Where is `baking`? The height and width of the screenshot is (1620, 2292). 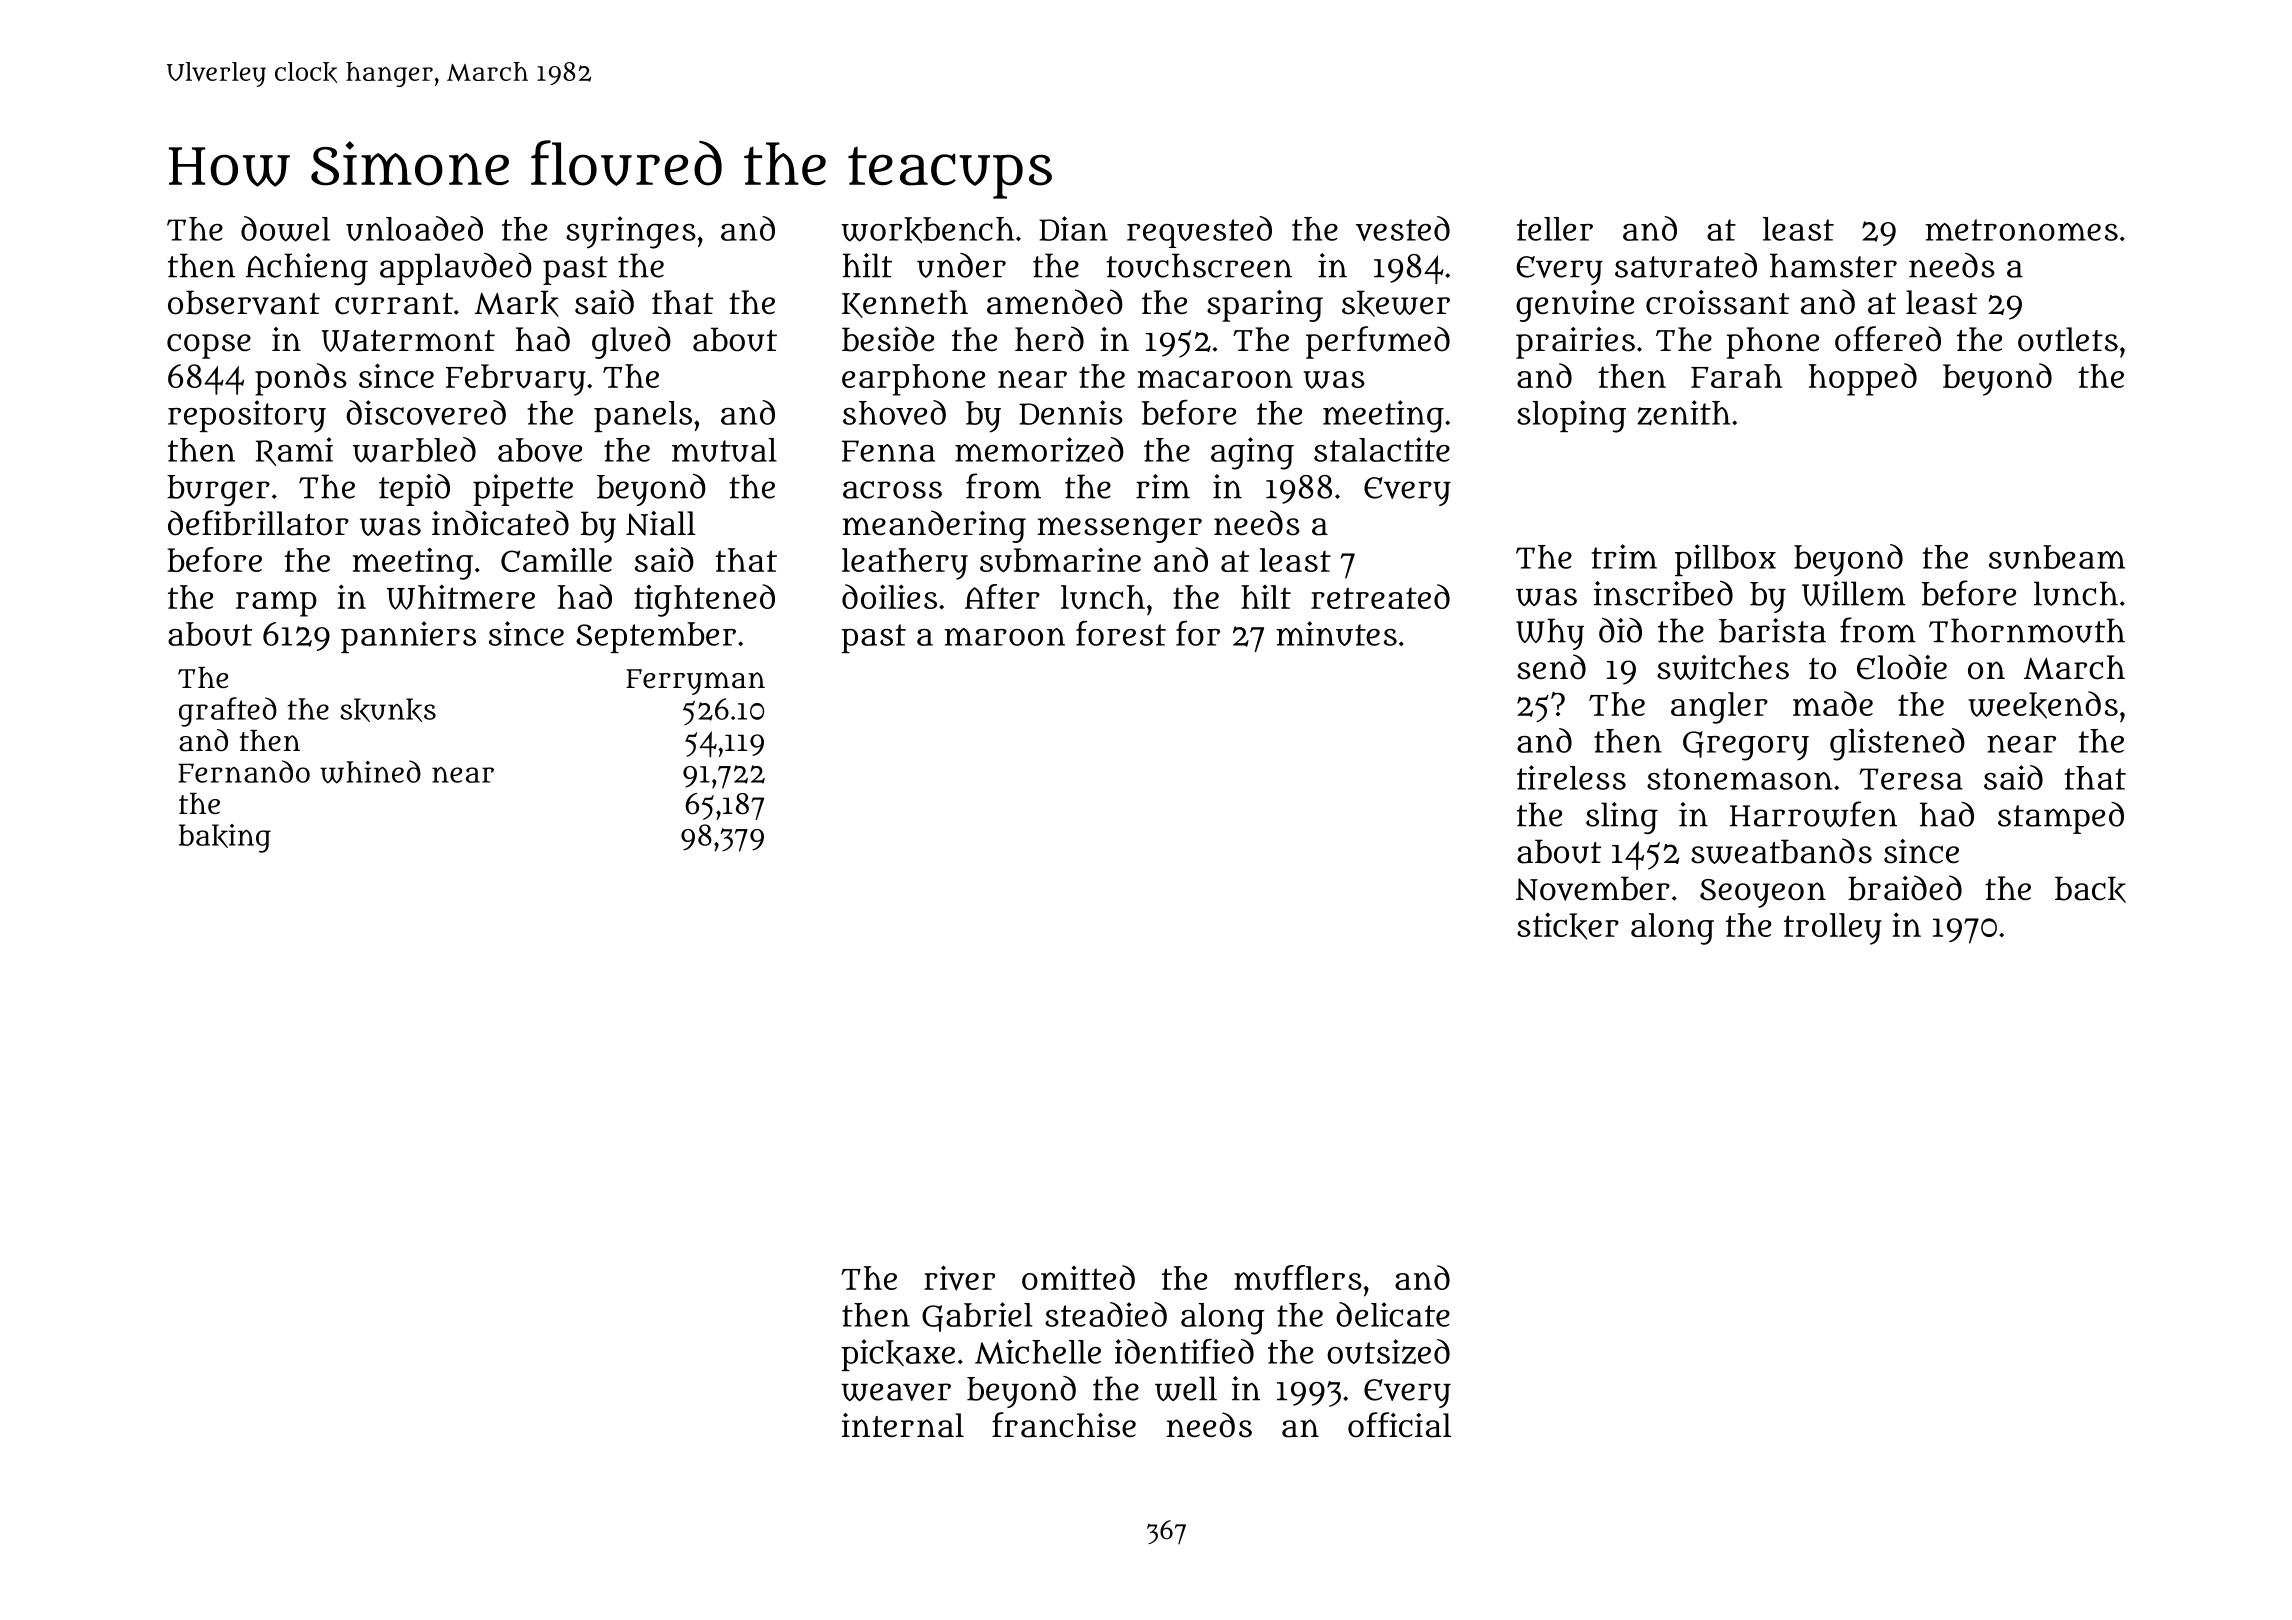 baking is located at coordinates (225, 838).
